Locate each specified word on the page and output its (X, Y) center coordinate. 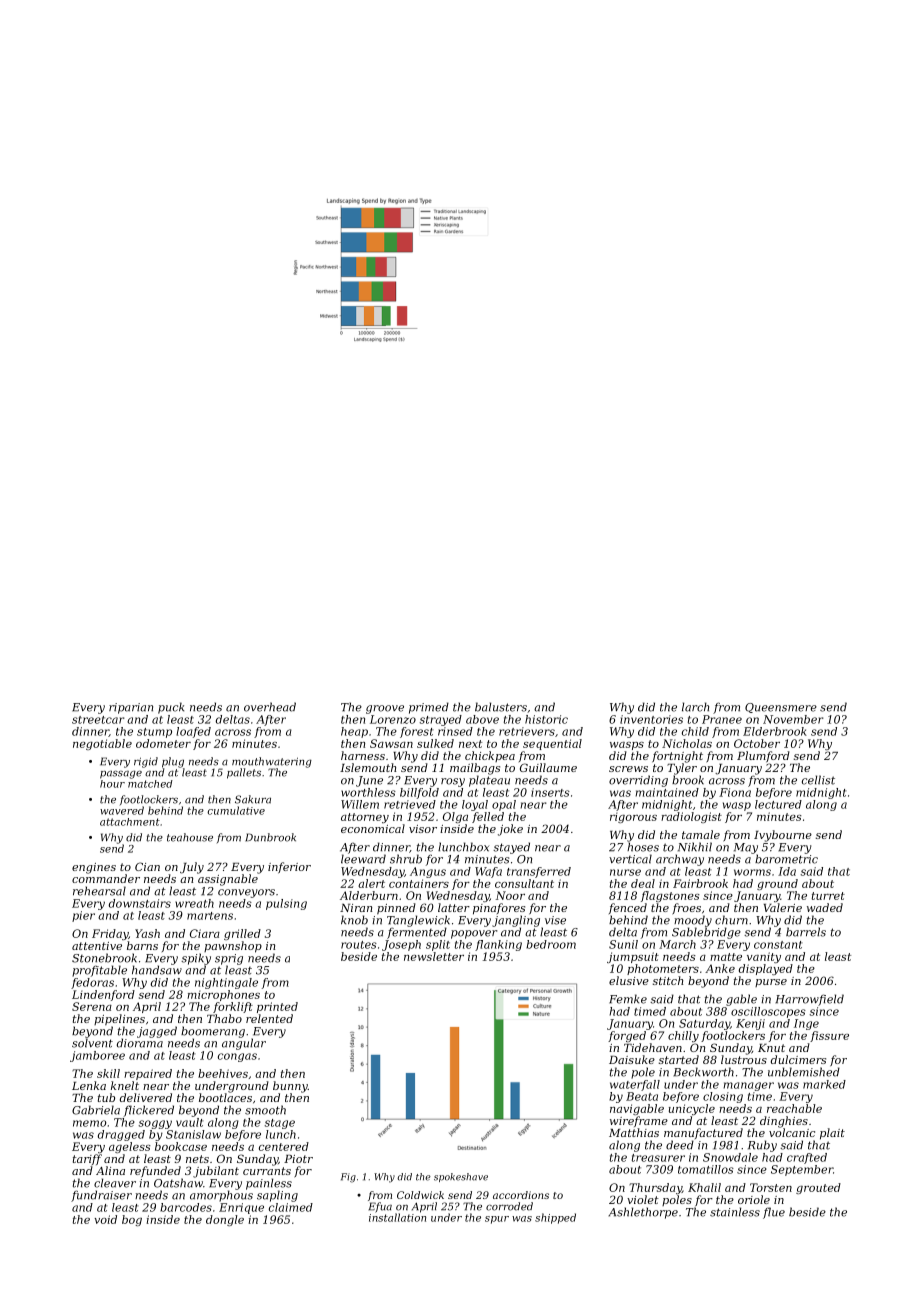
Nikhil (695, 847)
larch (695, 707)
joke (510, 830)
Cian (147, 866)
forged (627, 1036)
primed (429, 708)
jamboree (97, 1056)
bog (132, 1220)
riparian (131, 708)
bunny (290, 1087)
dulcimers (798, 1059)
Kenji (750, 1024)
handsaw (157, 970)
